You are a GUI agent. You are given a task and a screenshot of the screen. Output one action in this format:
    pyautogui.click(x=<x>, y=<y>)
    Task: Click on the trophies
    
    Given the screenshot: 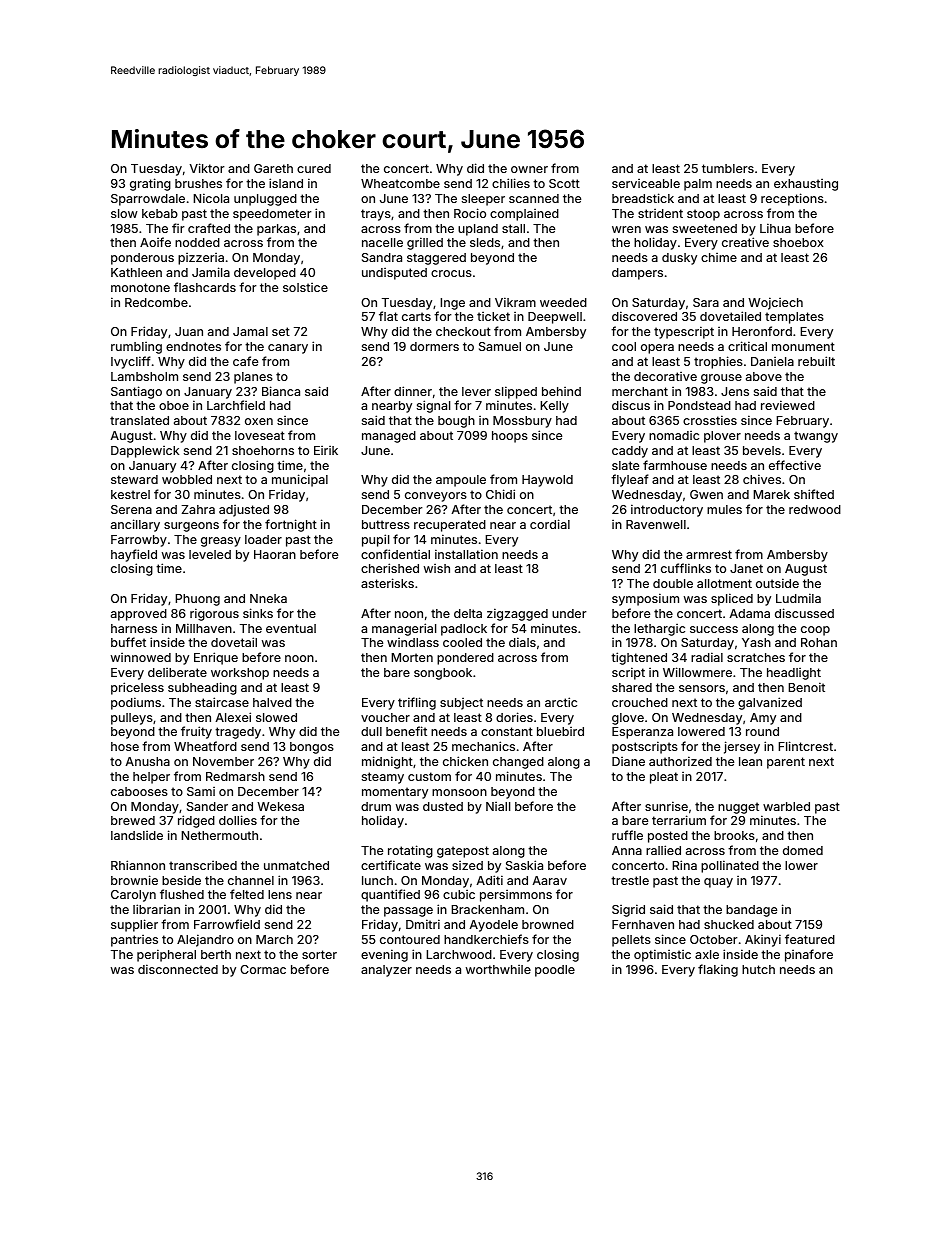 What is the action you would take?
    pyautogui.click(x=718, y=362)
